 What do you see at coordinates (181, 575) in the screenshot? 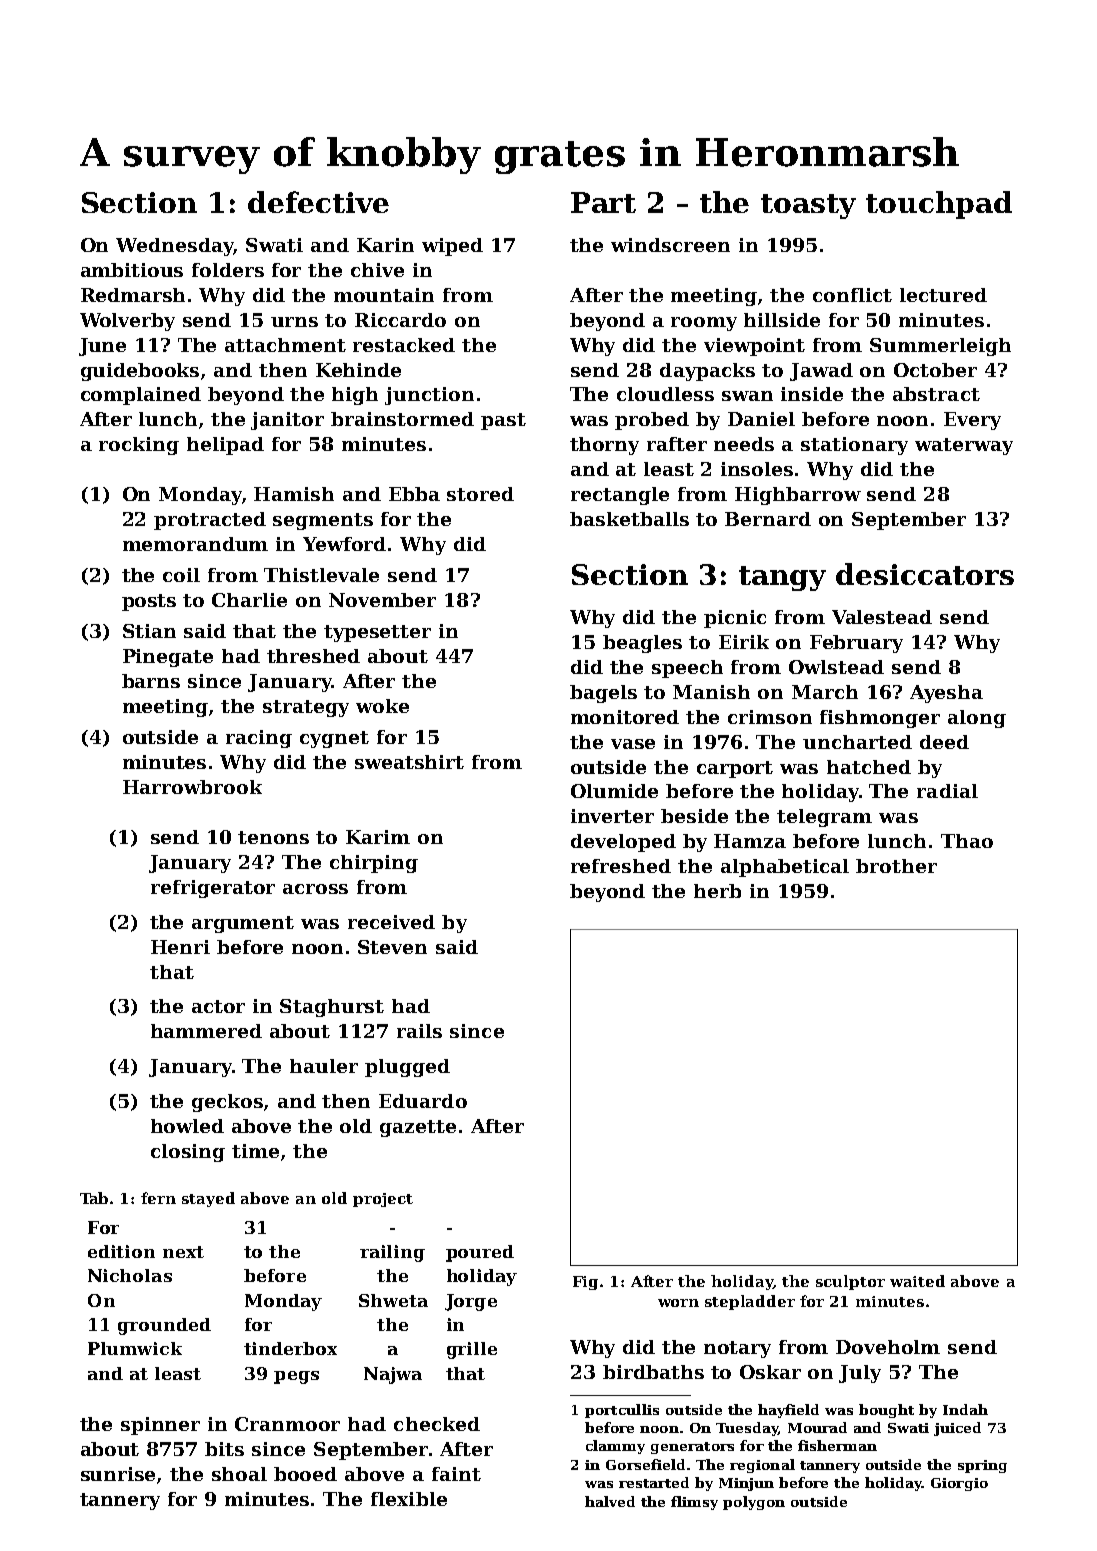
I see `coil` at bounding box center [181, 575].
